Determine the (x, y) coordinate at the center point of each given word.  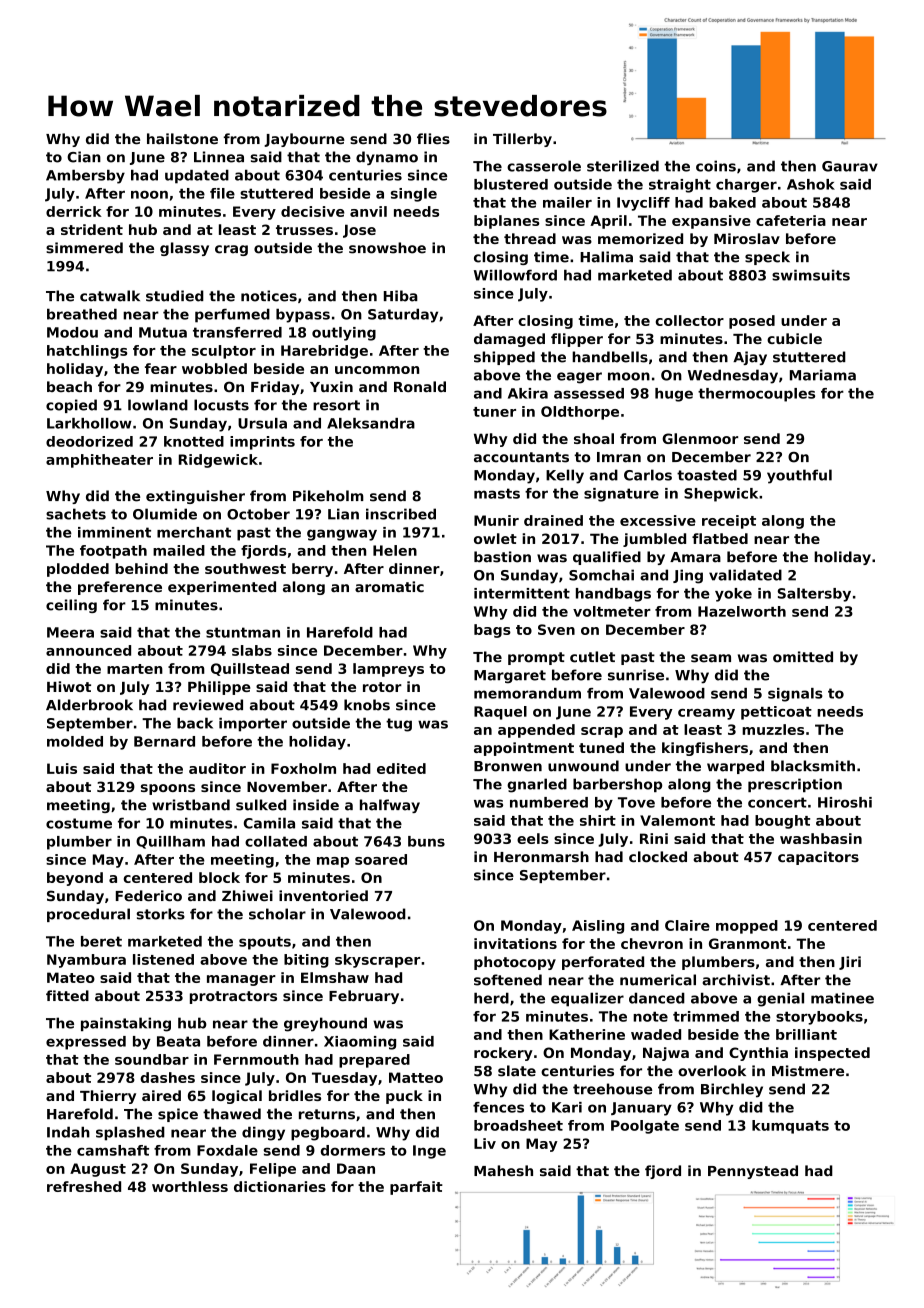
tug (399, 725)
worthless (190, 1186)
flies (433, 138)
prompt (536, 658)
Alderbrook (89, 705)
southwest (245, 568)
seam (711, 658)
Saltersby (814, 595)
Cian (84, 157)
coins (716, 166)
